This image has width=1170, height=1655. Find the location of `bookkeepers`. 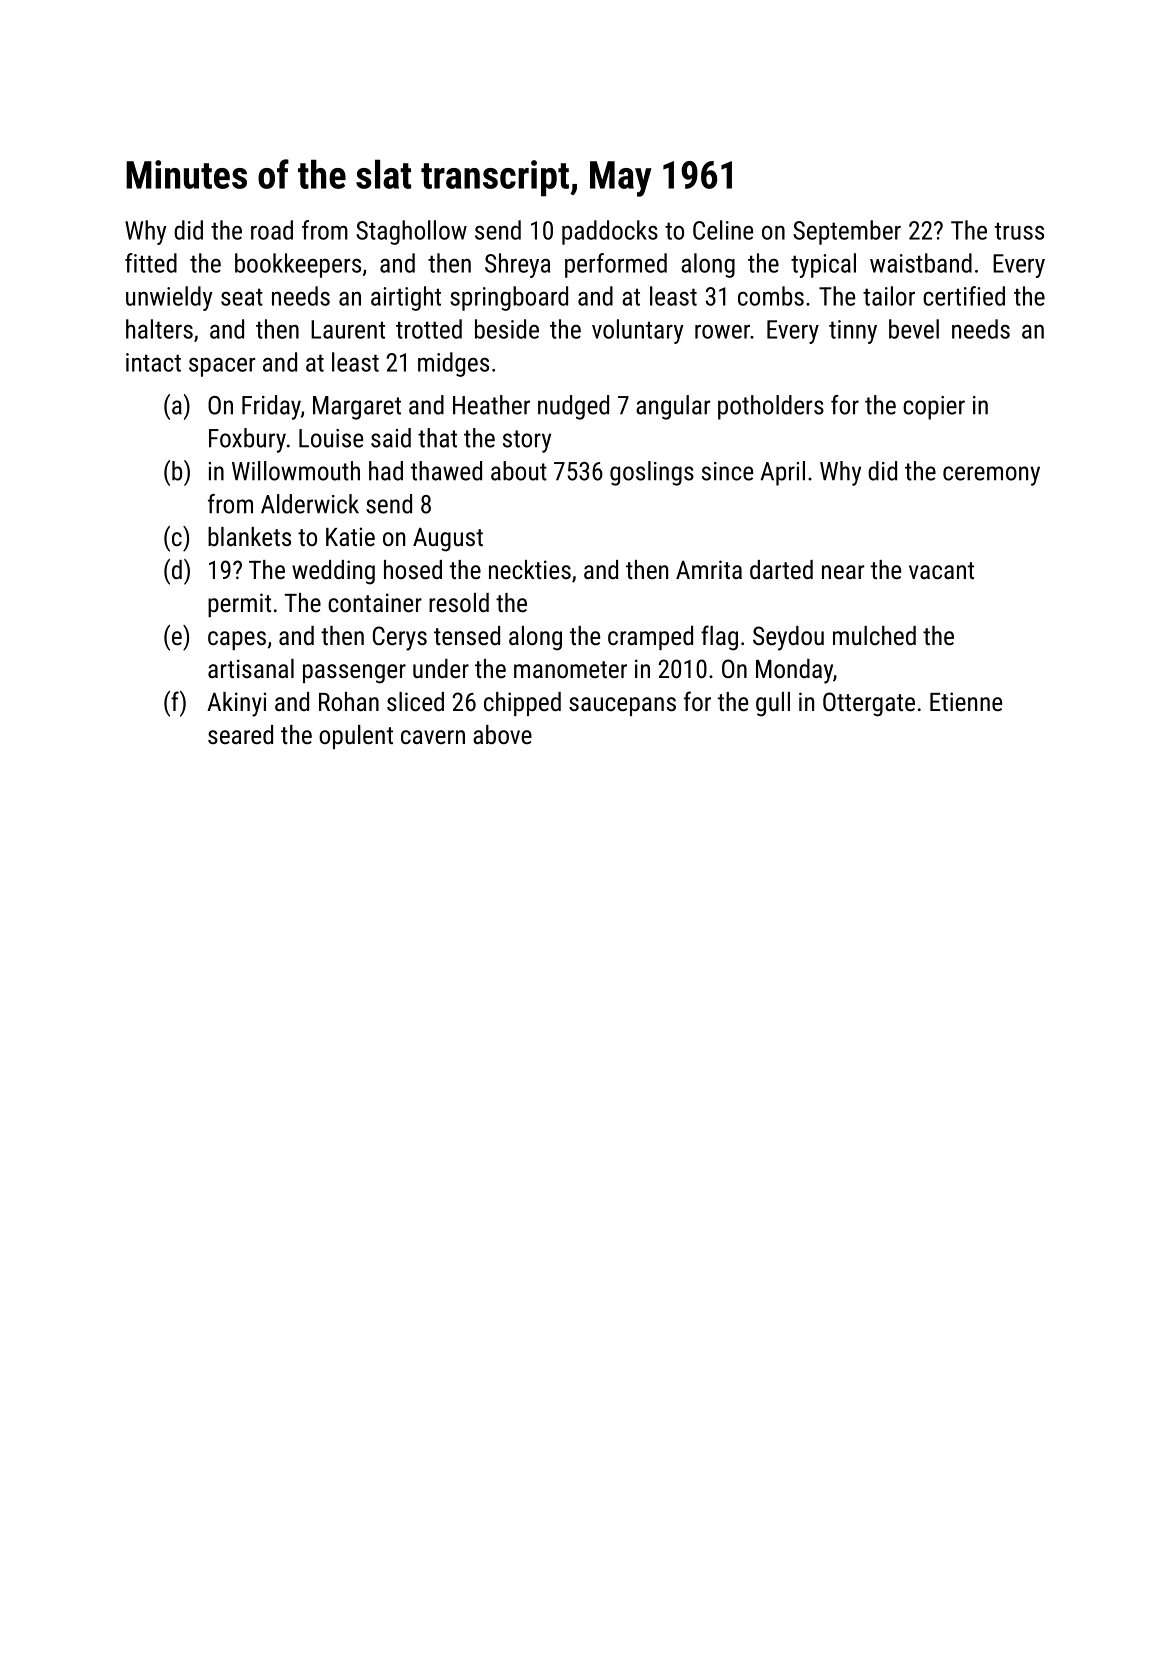

bookkeepers is located at coordinates (298, 265).
